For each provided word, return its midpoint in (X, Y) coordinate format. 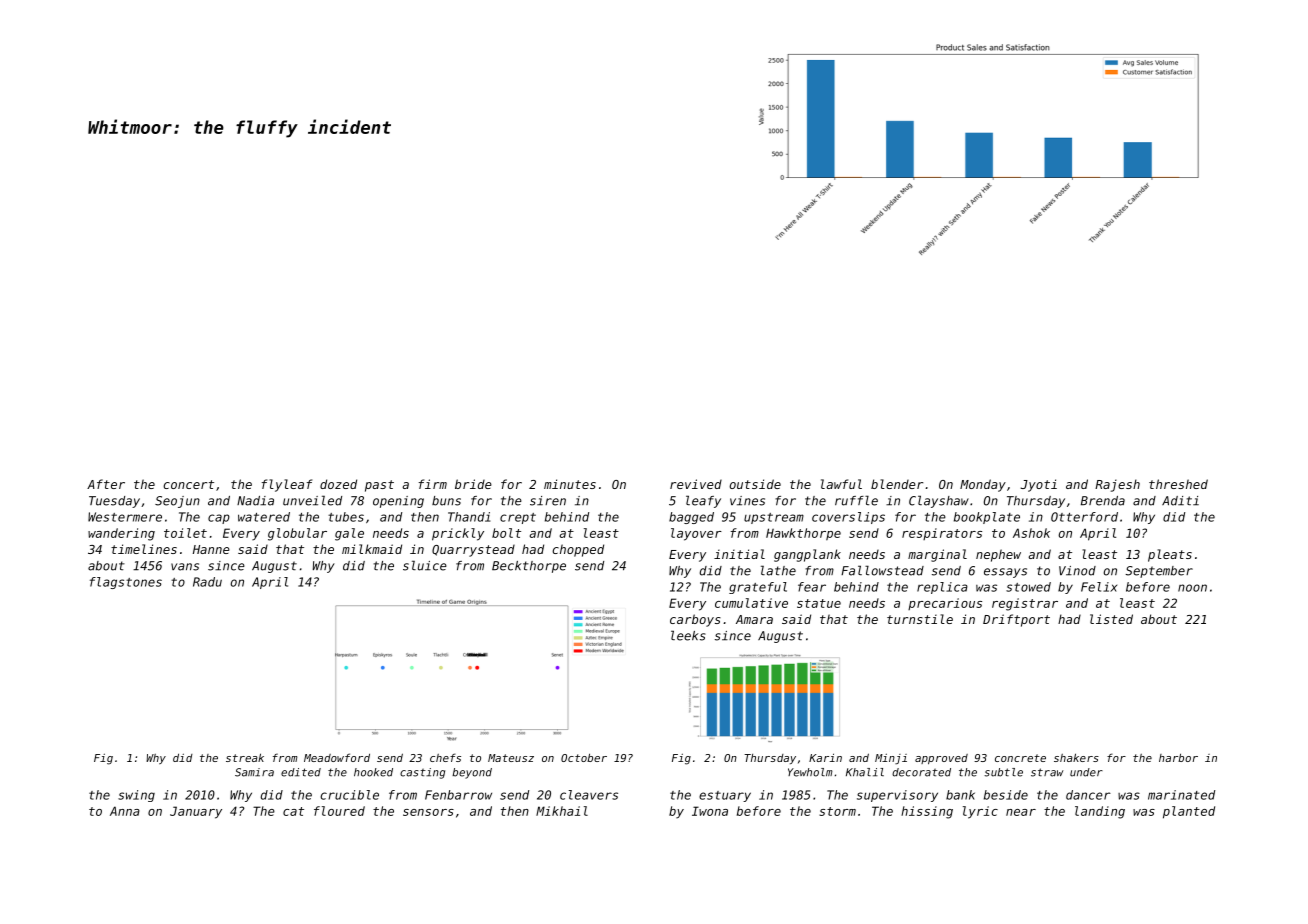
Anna (125, 811)
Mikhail (562, 811)
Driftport (1016, 620)
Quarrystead (473, 551)
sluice (425, 565)
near (1021, 812)
